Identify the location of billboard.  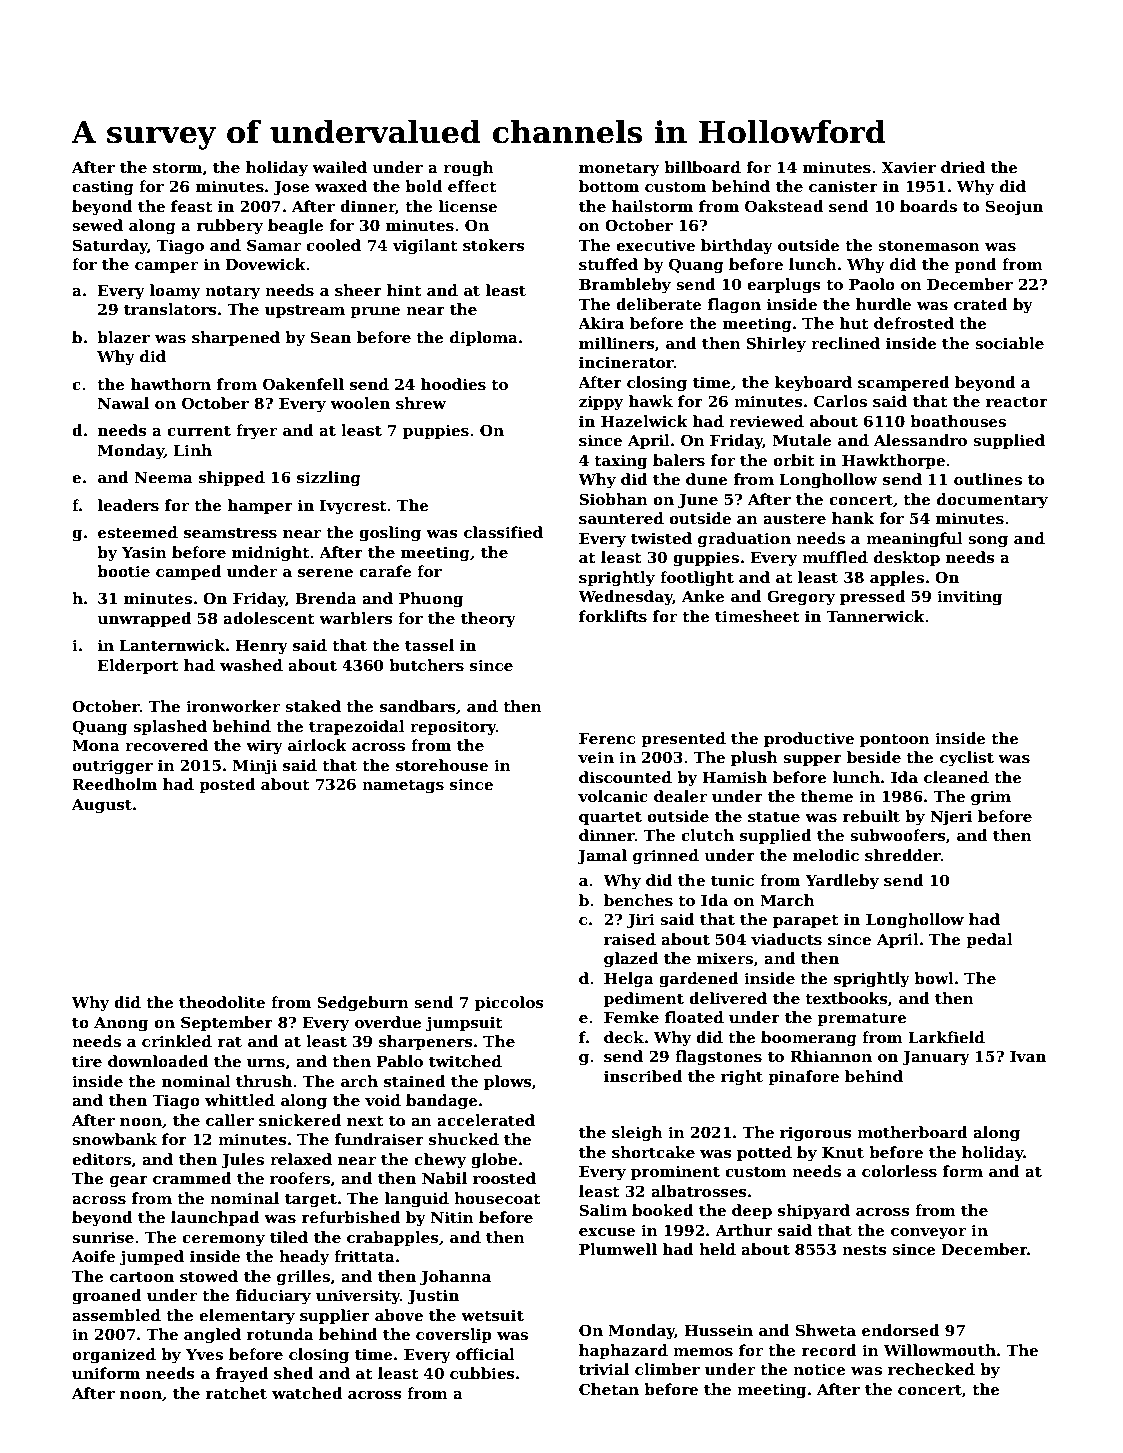
(702, 167).
